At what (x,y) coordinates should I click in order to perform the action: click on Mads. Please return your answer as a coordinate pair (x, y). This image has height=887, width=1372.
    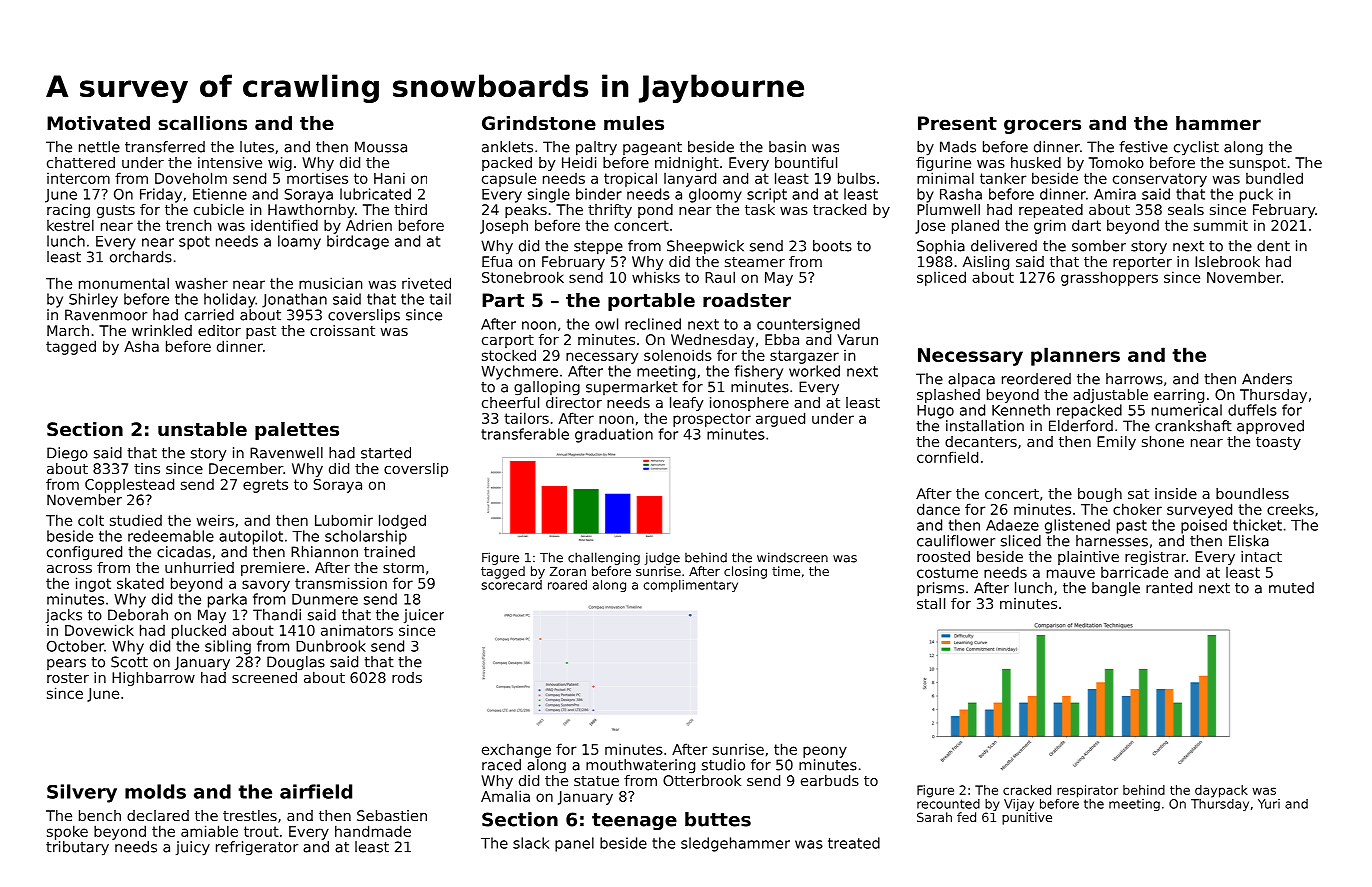
    Looking at the image, I should click on (958, 147).
